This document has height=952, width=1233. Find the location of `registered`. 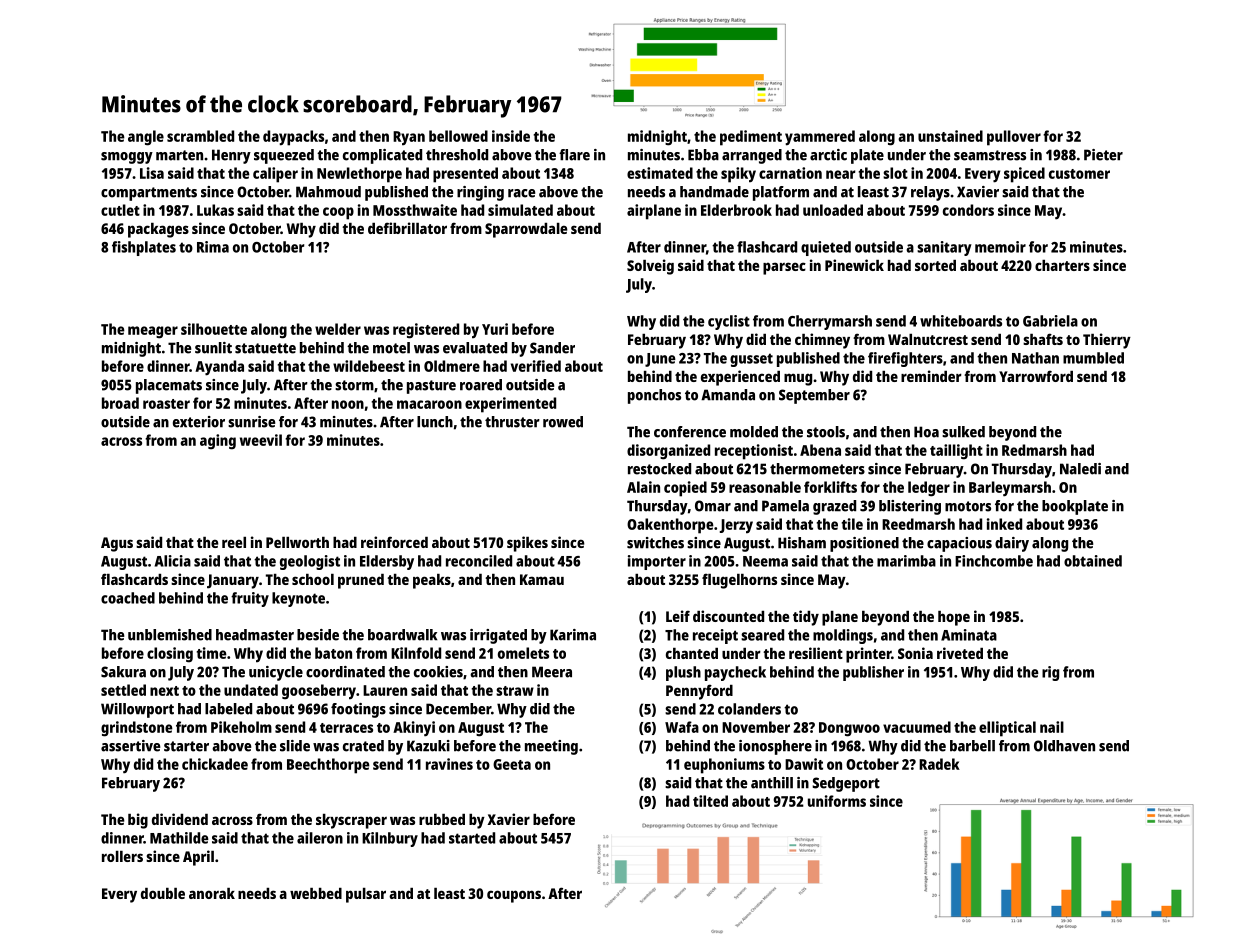

registered is located at coordinates (426, 331).
